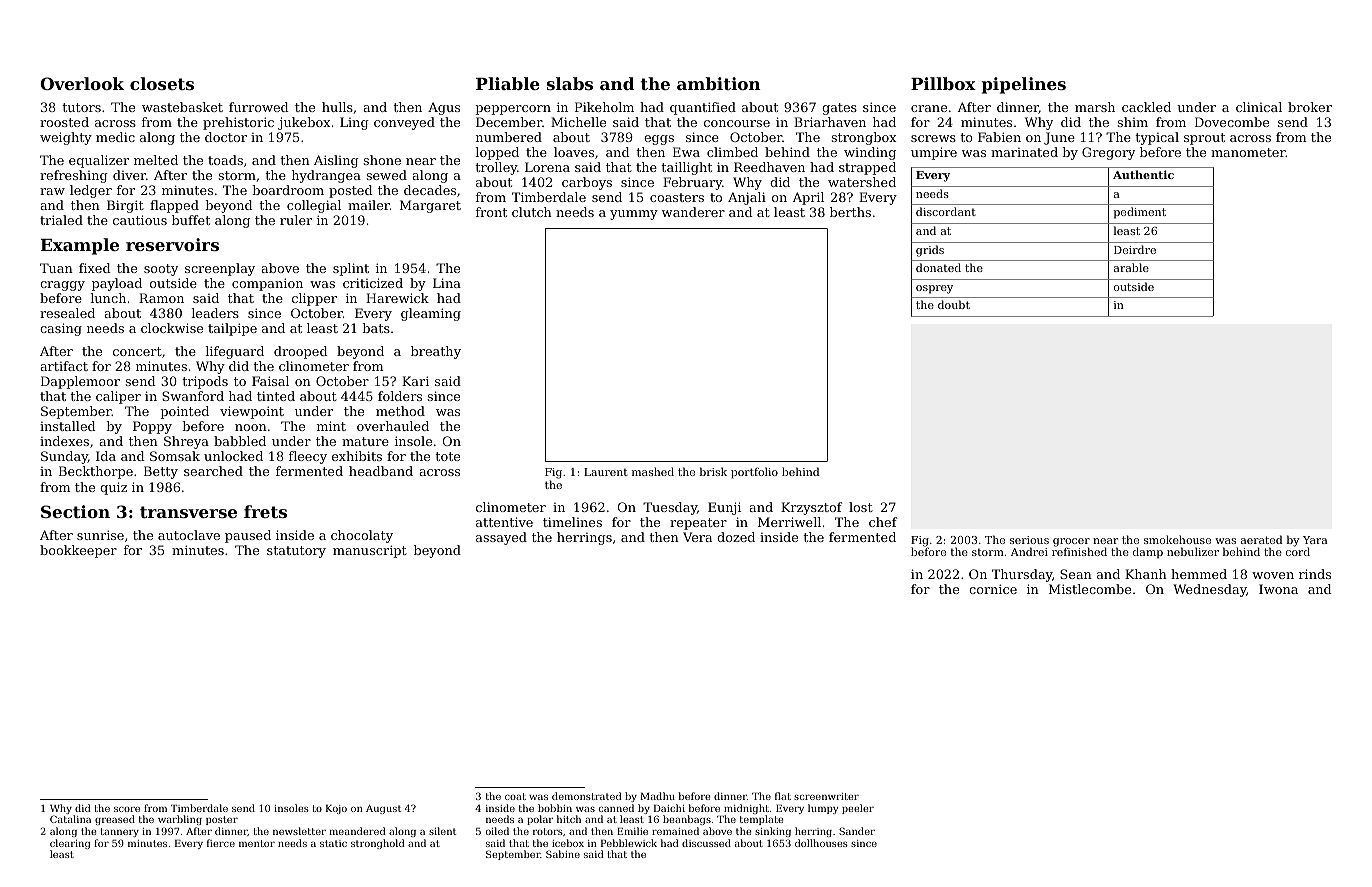 Image resolution: width=1372 pixels, height=887 pixels. Describe the element at coordinates (698, 524) in the page. I see `repeater` at that location.
